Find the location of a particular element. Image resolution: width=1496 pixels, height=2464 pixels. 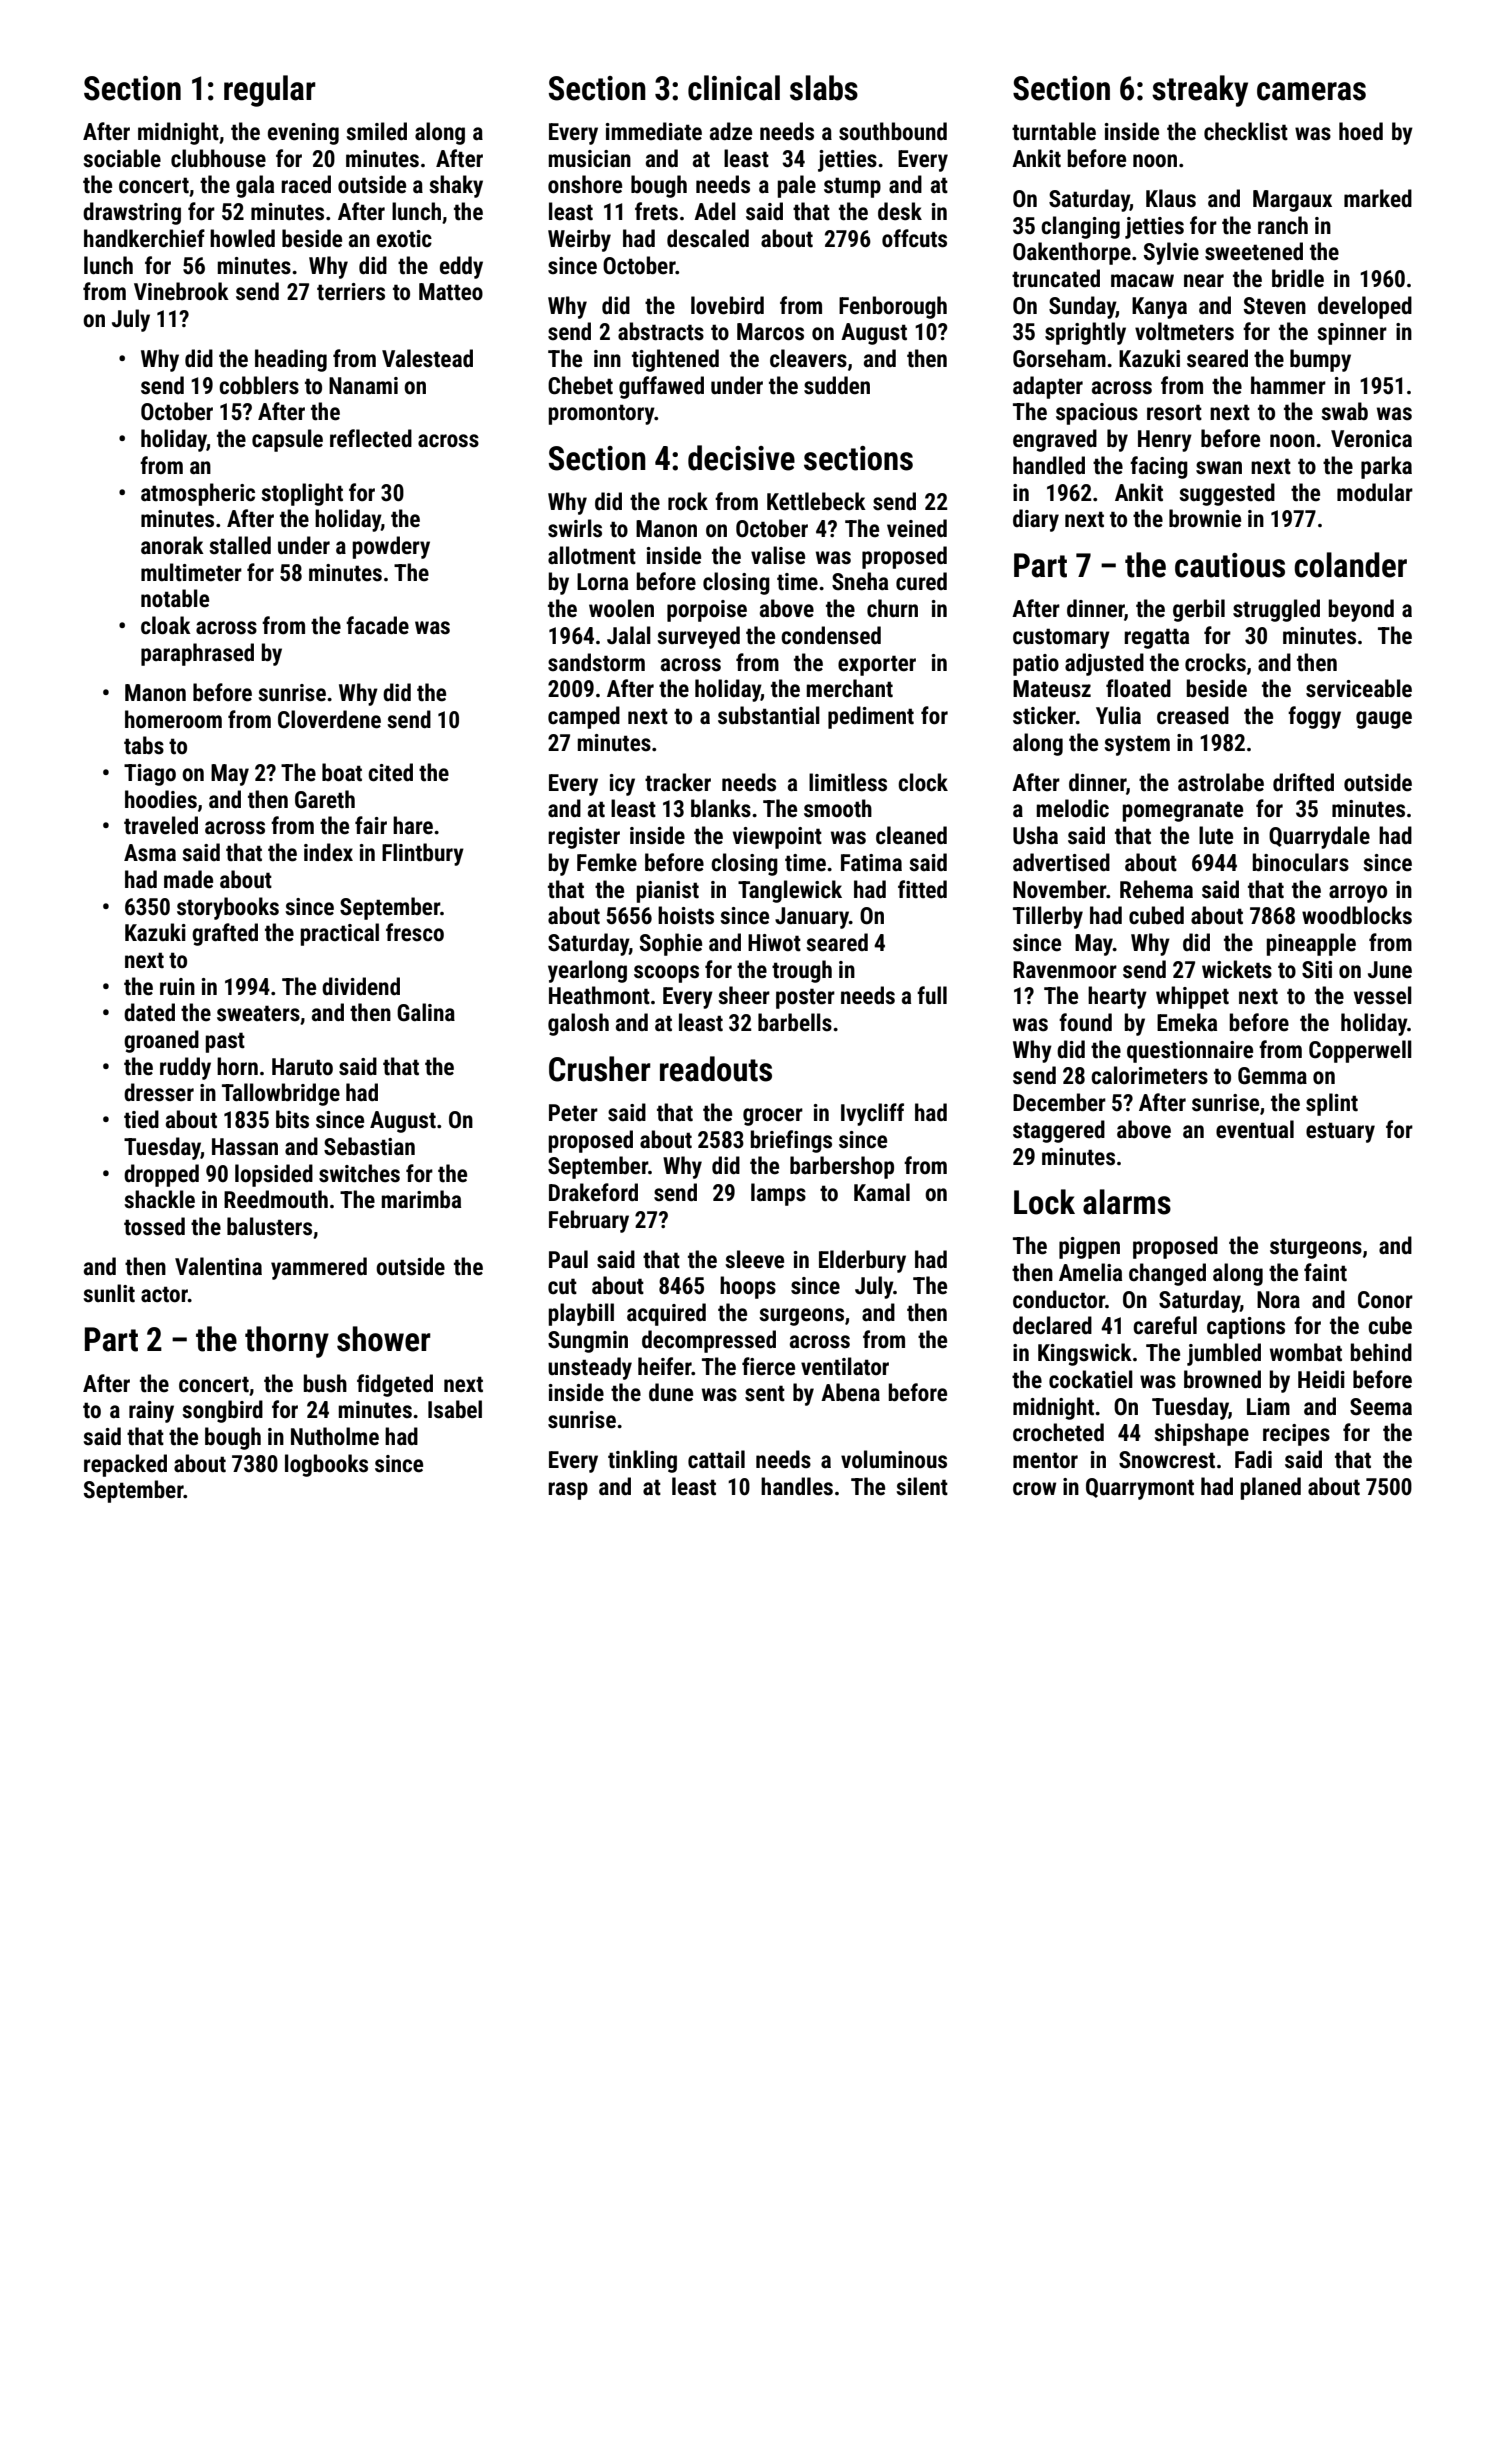

clinical is located at coordinates (734, 88).
